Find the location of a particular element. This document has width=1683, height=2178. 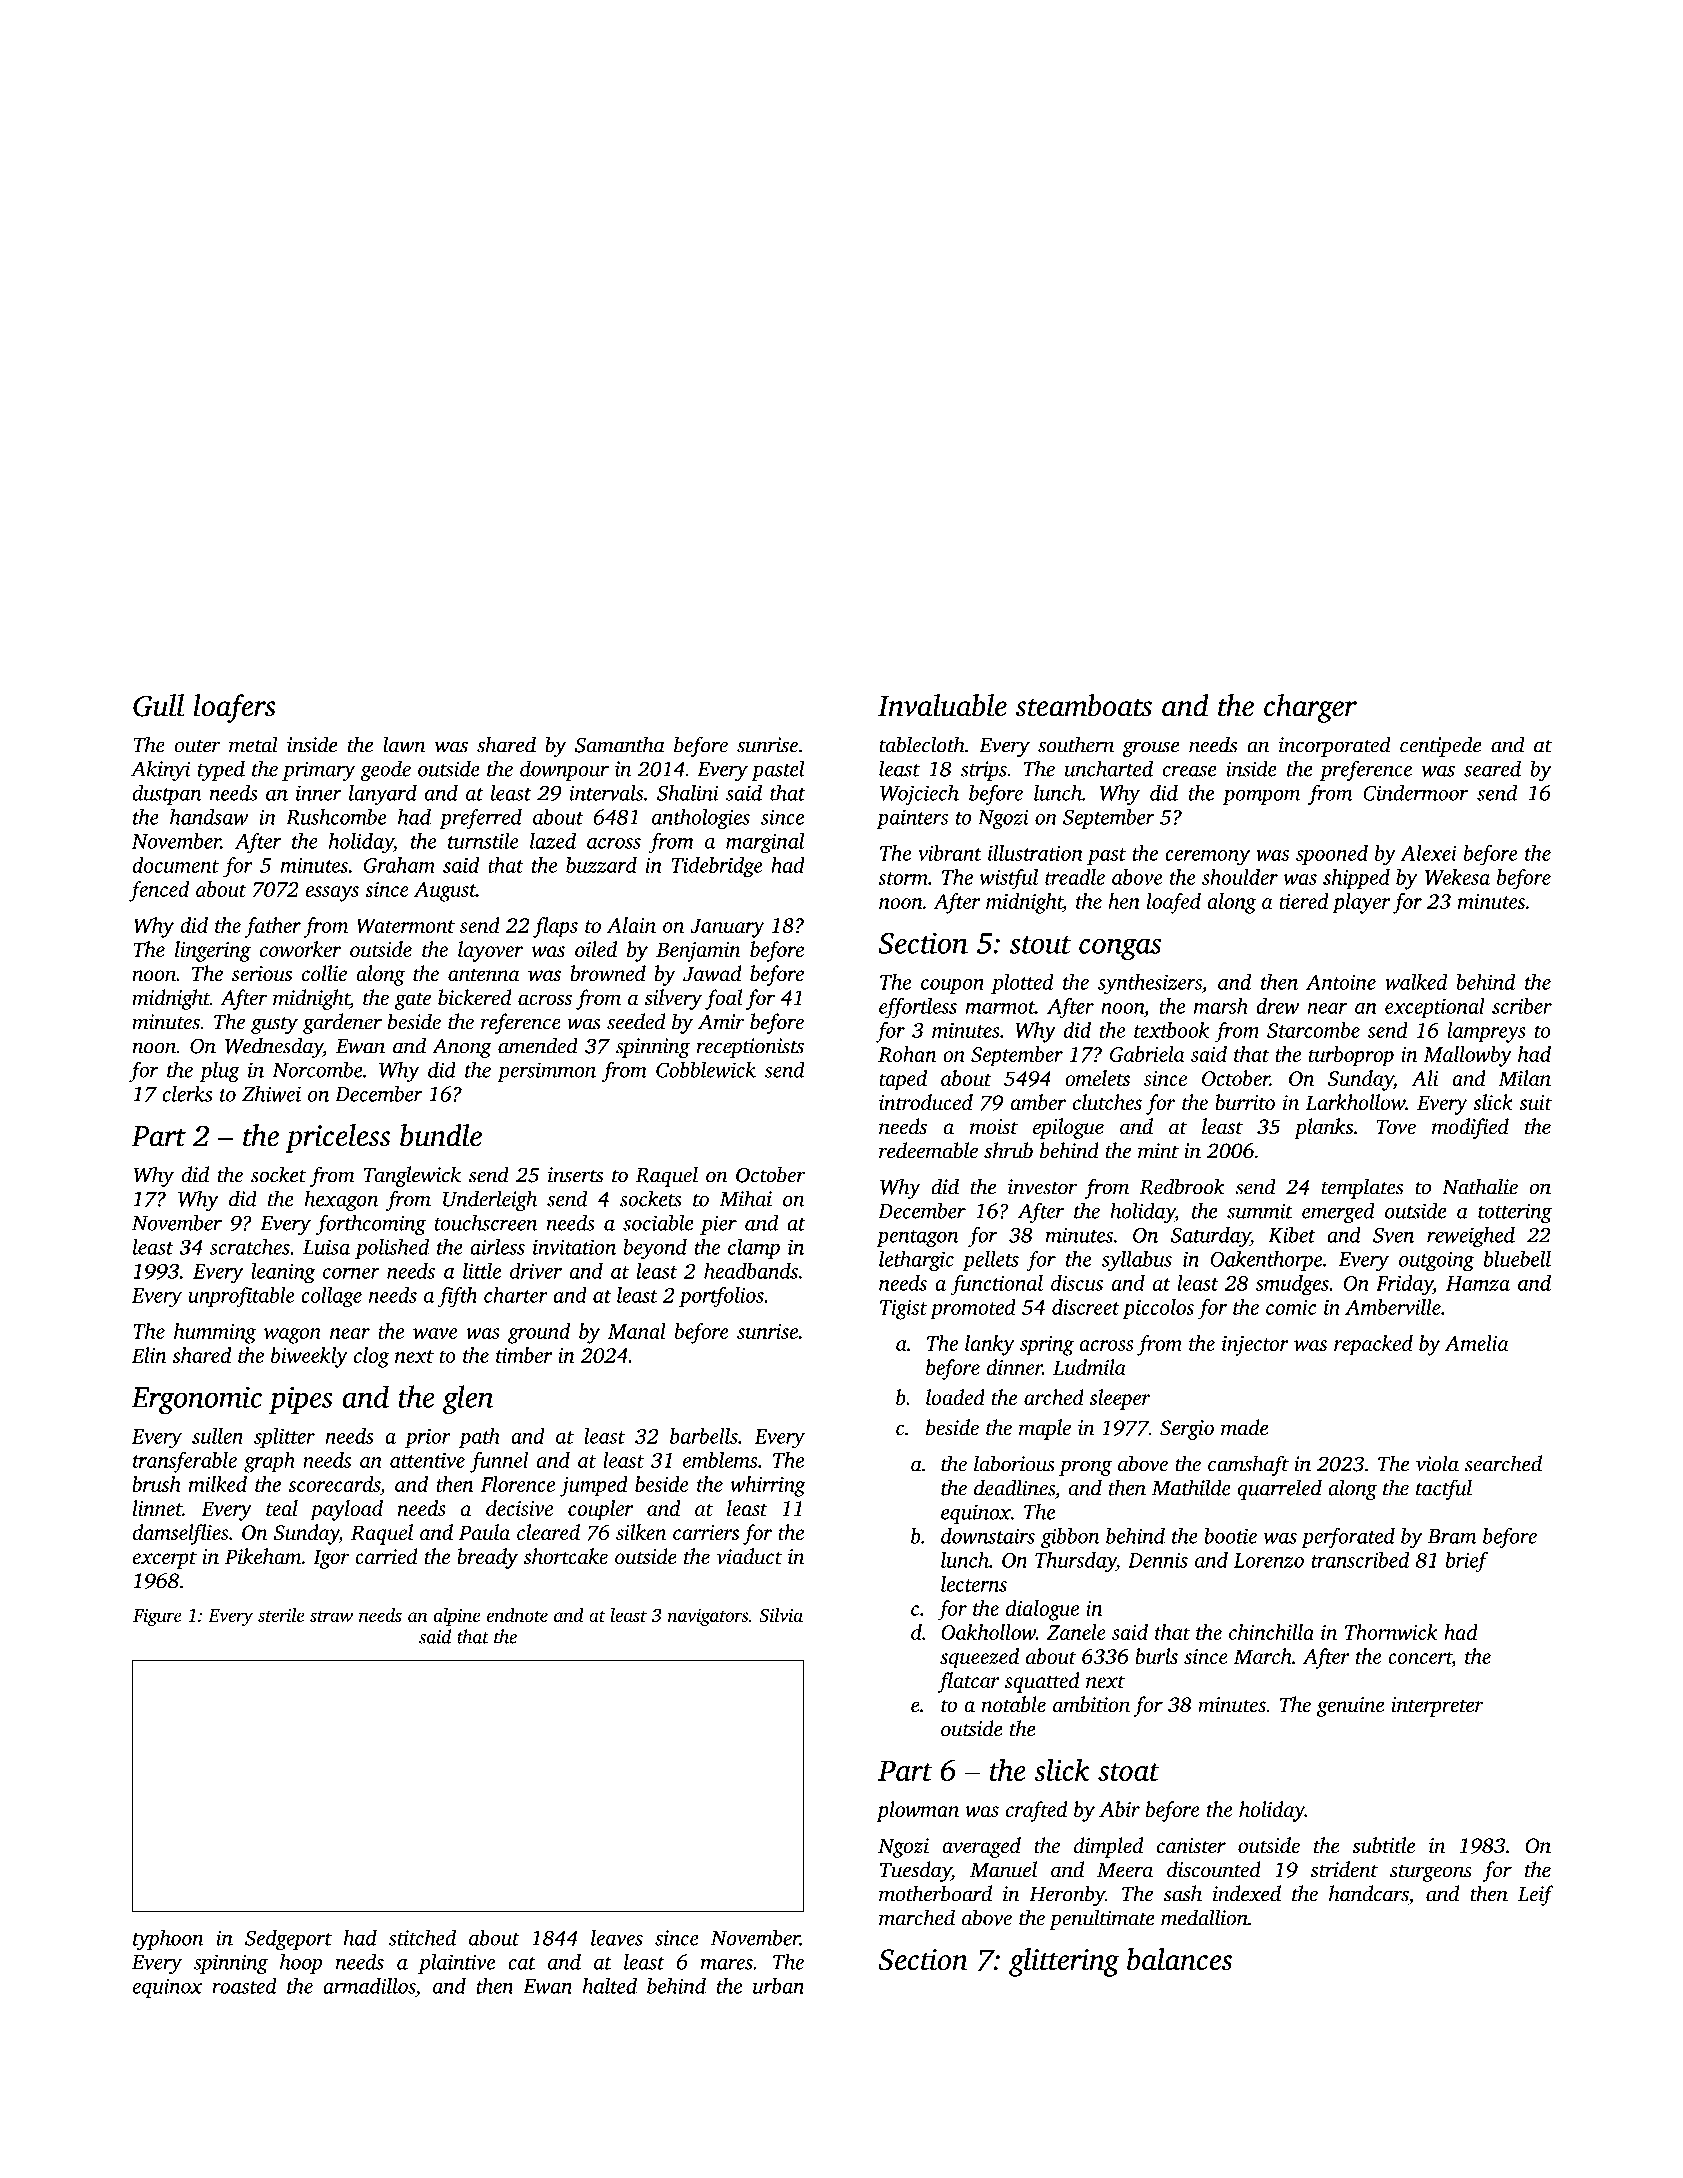

Sedgeport is located at coordinates (288, 1939).
